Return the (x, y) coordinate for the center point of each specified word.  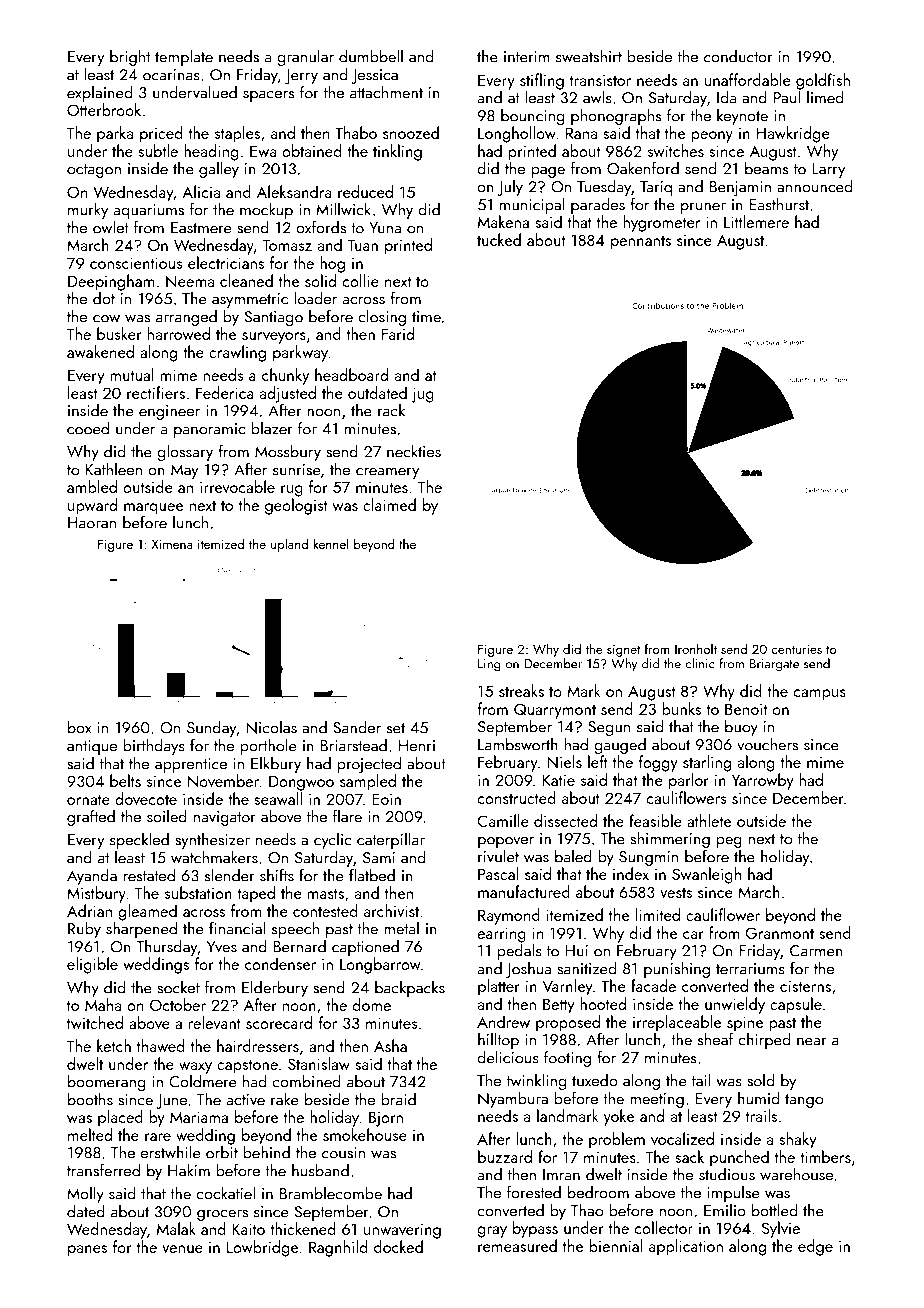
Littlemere (756, 221)
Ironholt (696, 648)
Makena (503, 221)
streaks (521, 690)
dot (104, 298)
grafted (91, 818)
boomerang (107, 1083)
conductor (738, 56)
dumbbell (371, 56)
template (184, 58)
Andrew (503, 1021)
